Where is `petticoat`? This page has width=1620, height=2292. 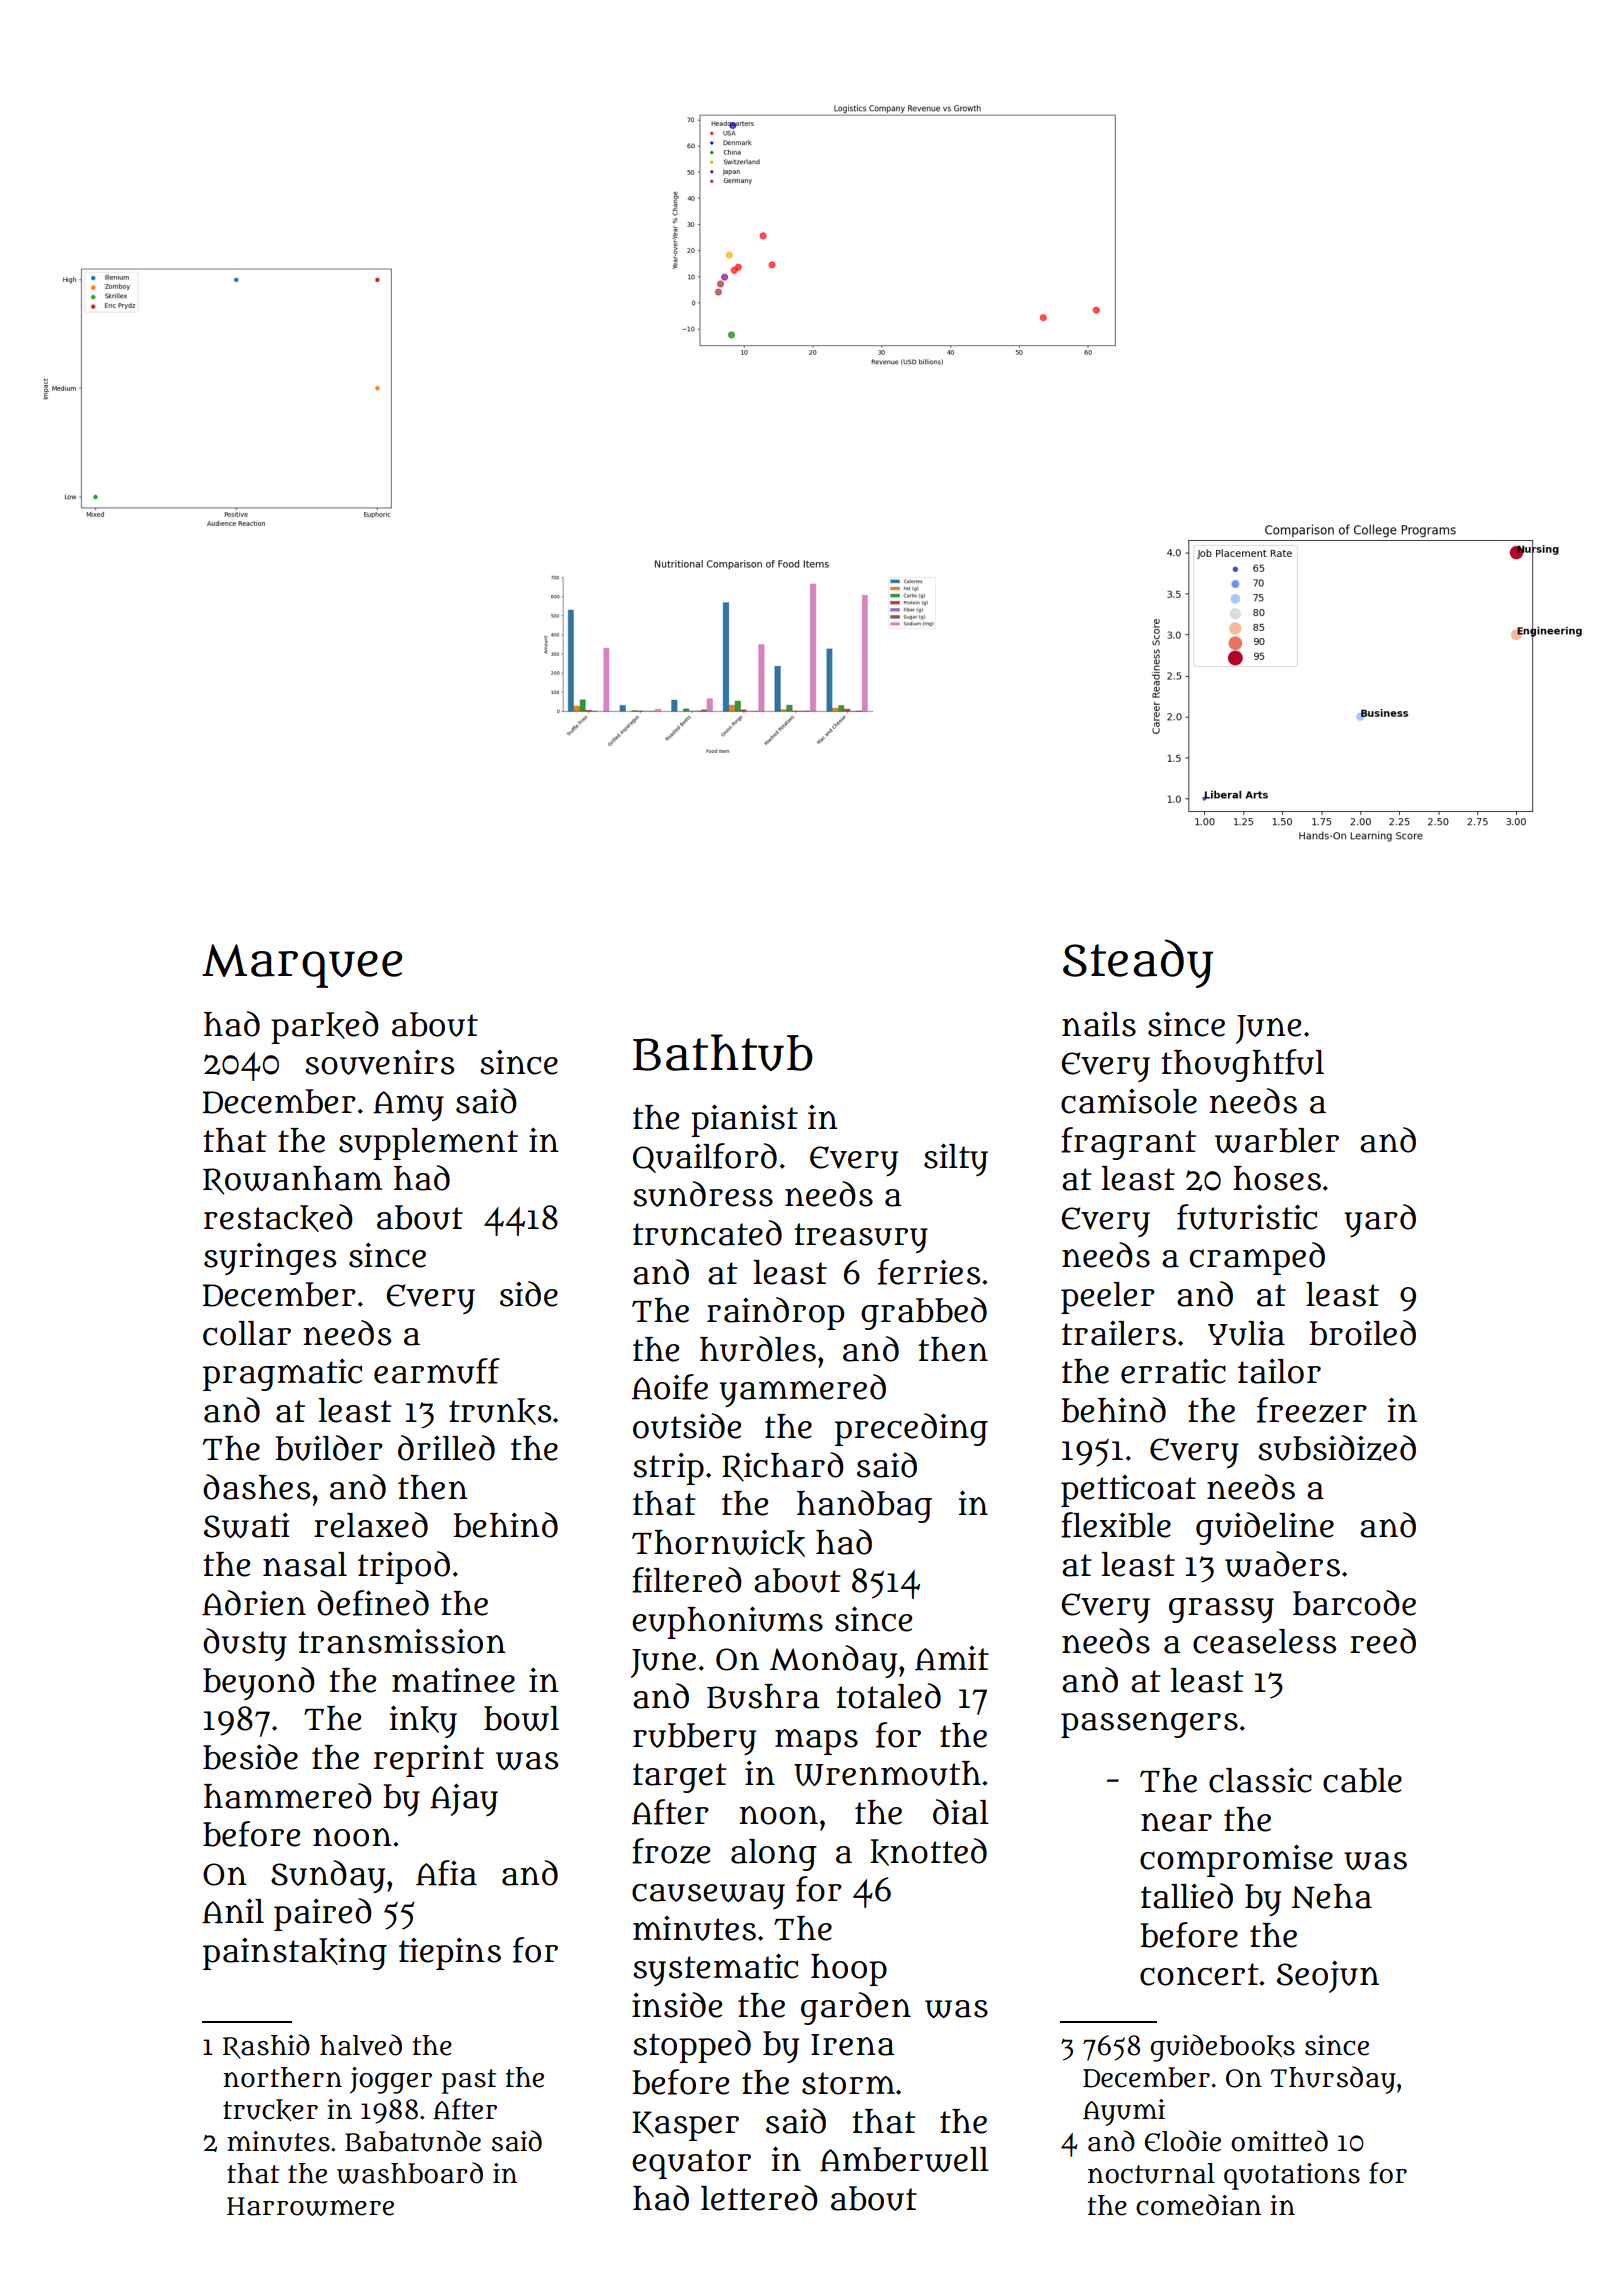 petticoat is located at coordinates (1128, 1491).
